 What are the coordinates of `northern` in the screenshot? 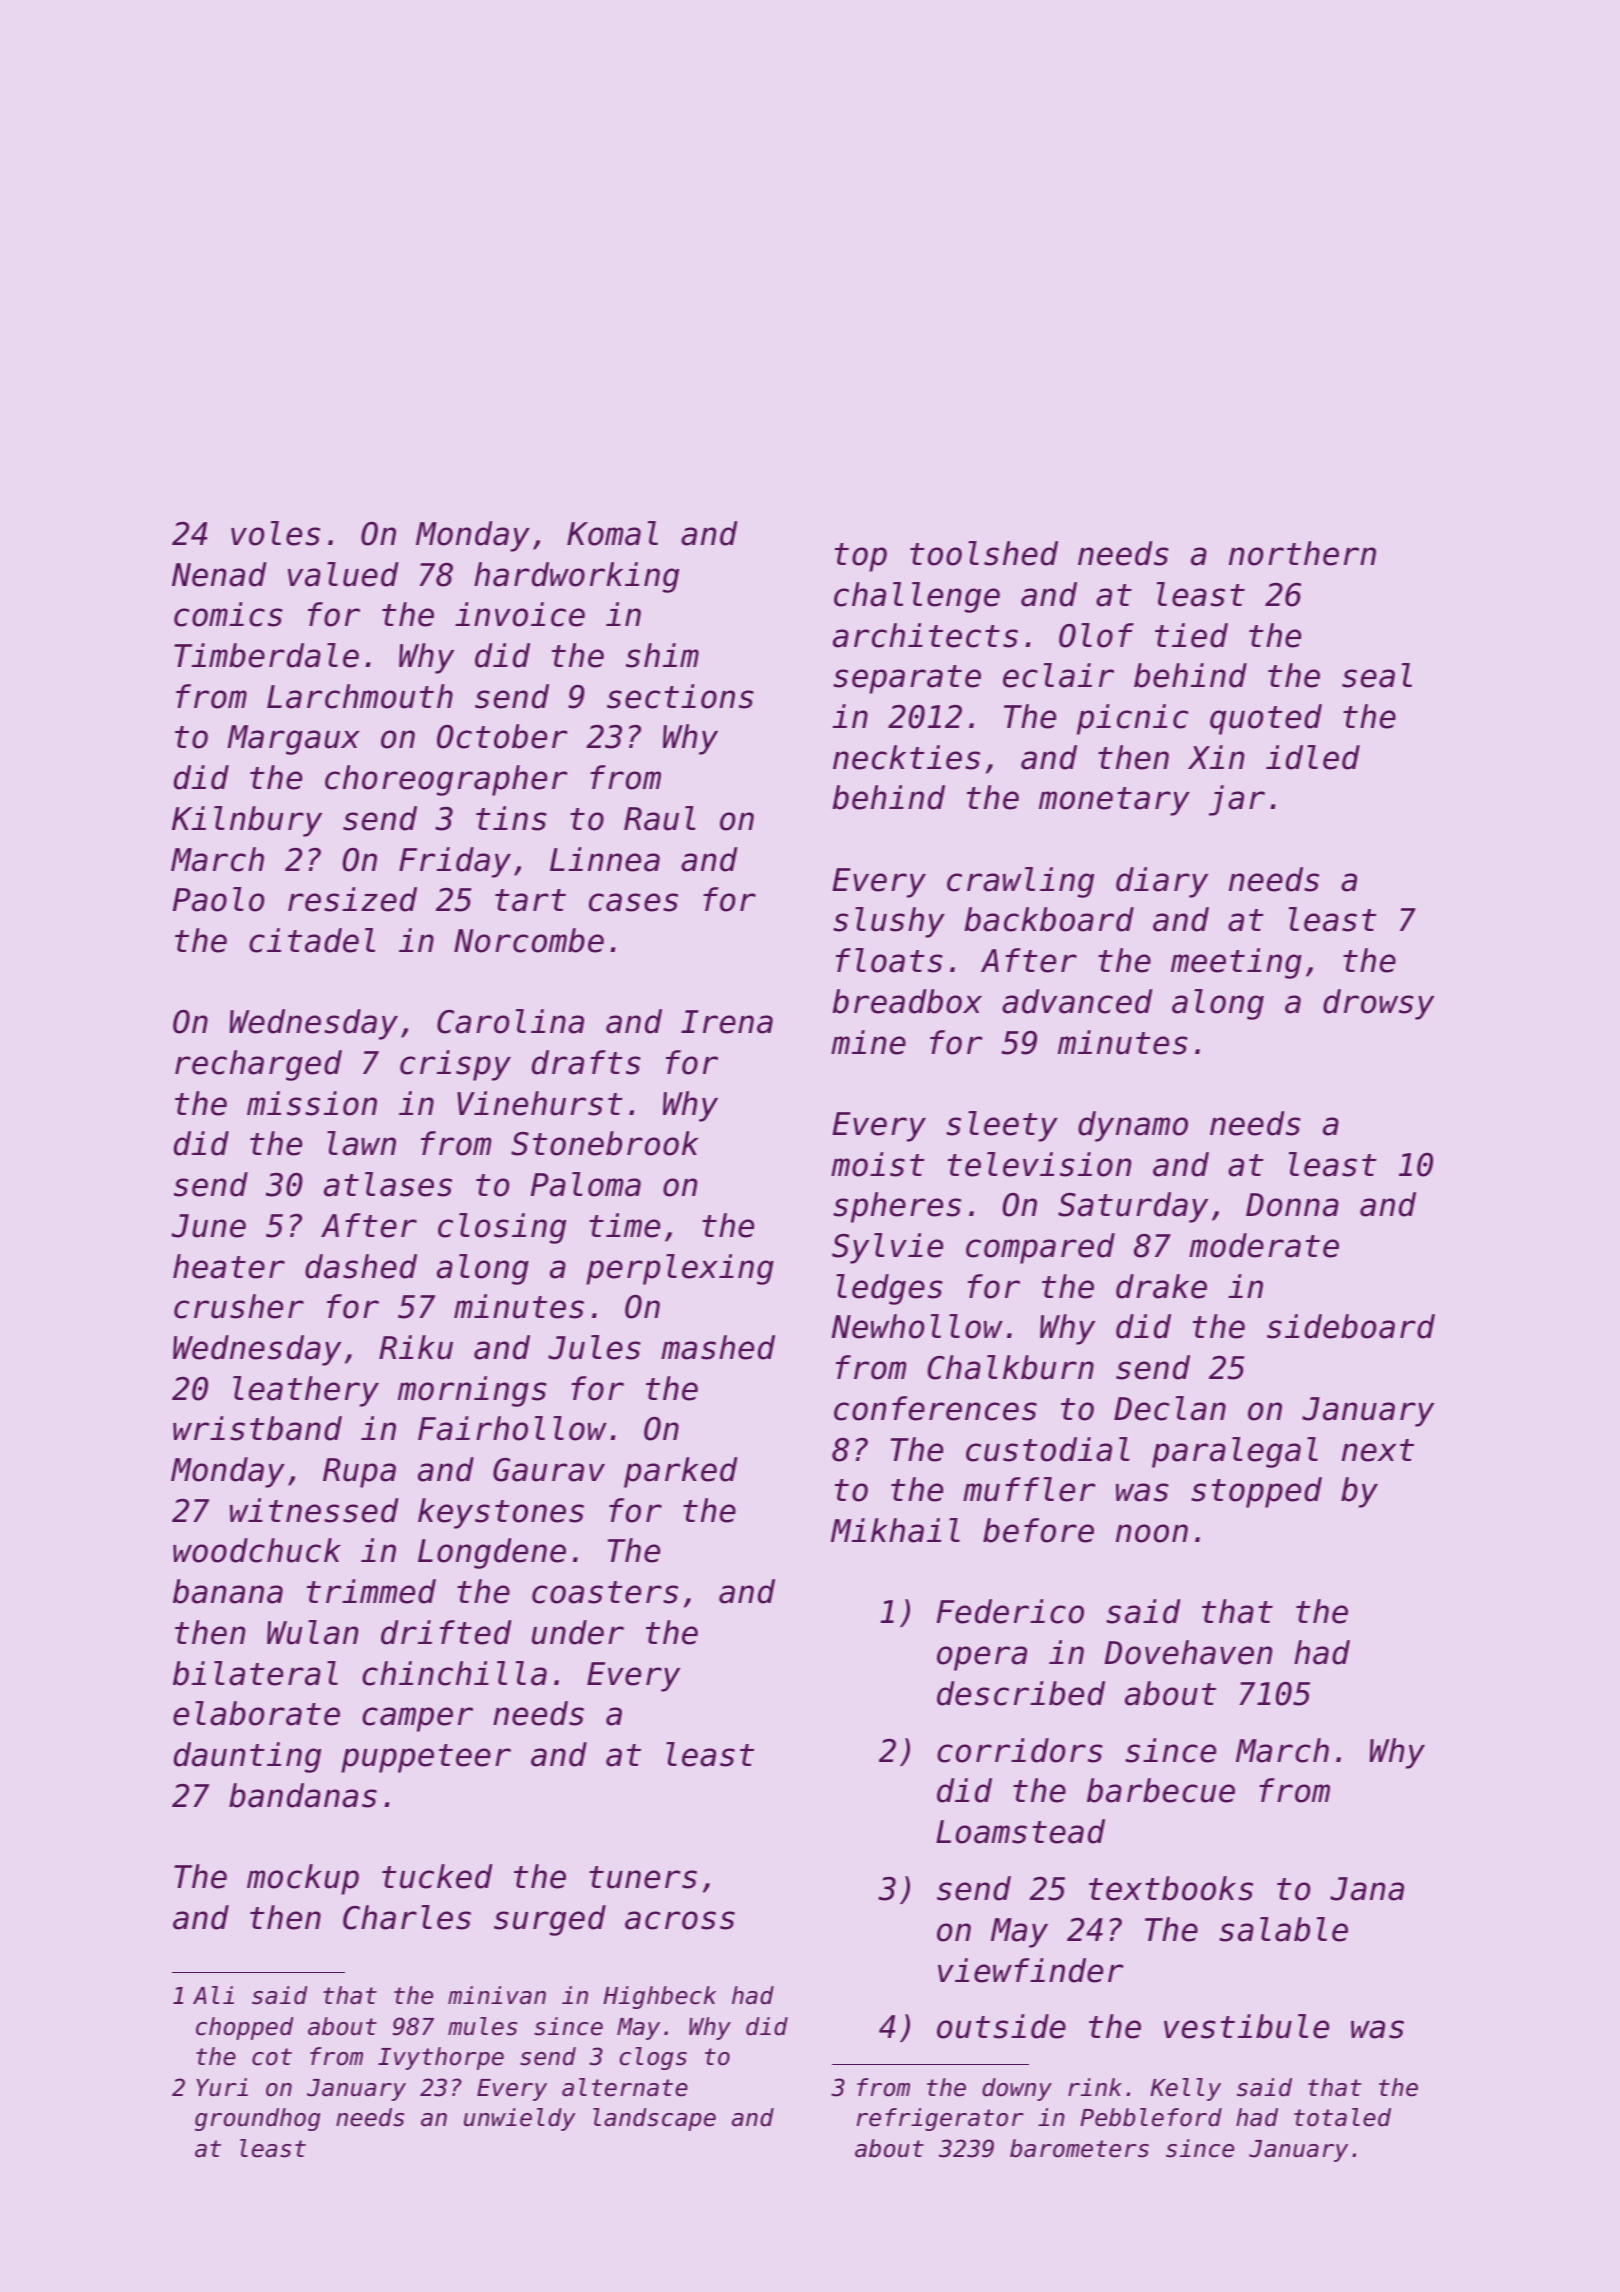 It's located at (1302, 553).
